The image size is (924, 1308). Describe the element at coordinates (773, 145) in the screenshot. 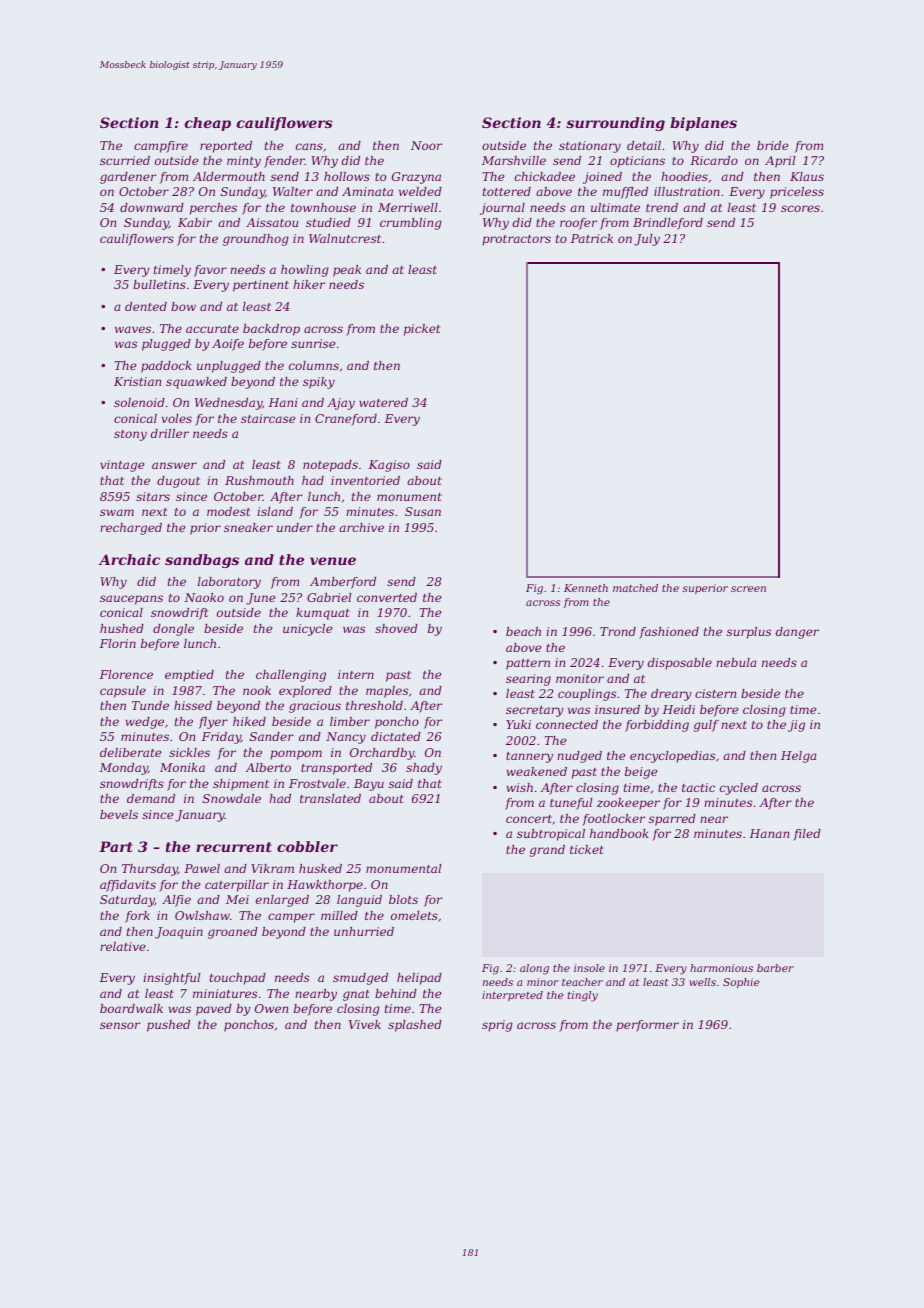

I see `bride` at that location.
